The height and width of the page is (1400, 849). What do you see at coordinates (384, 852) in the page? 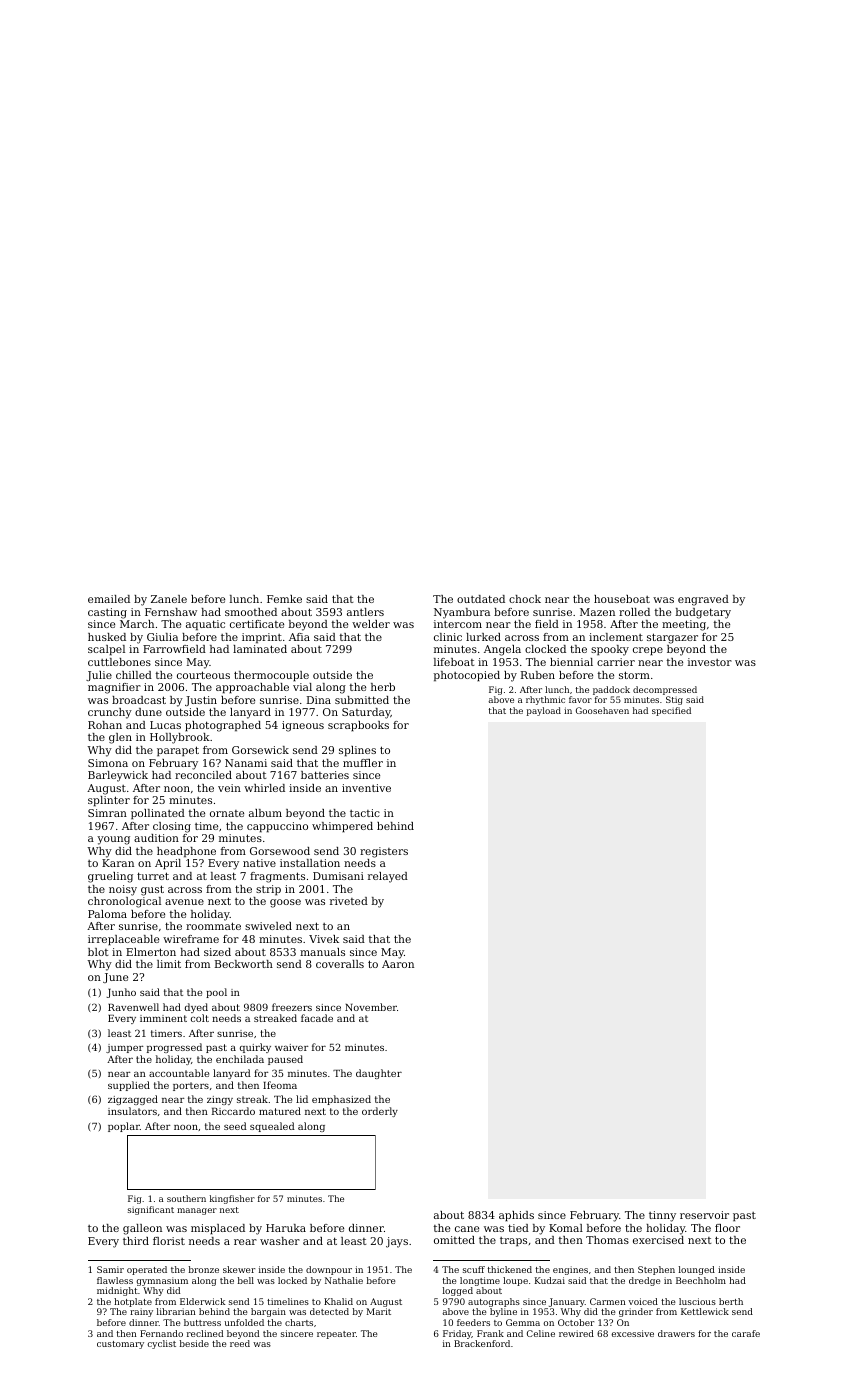
I see `registers` at bounding box center [384, 852].
